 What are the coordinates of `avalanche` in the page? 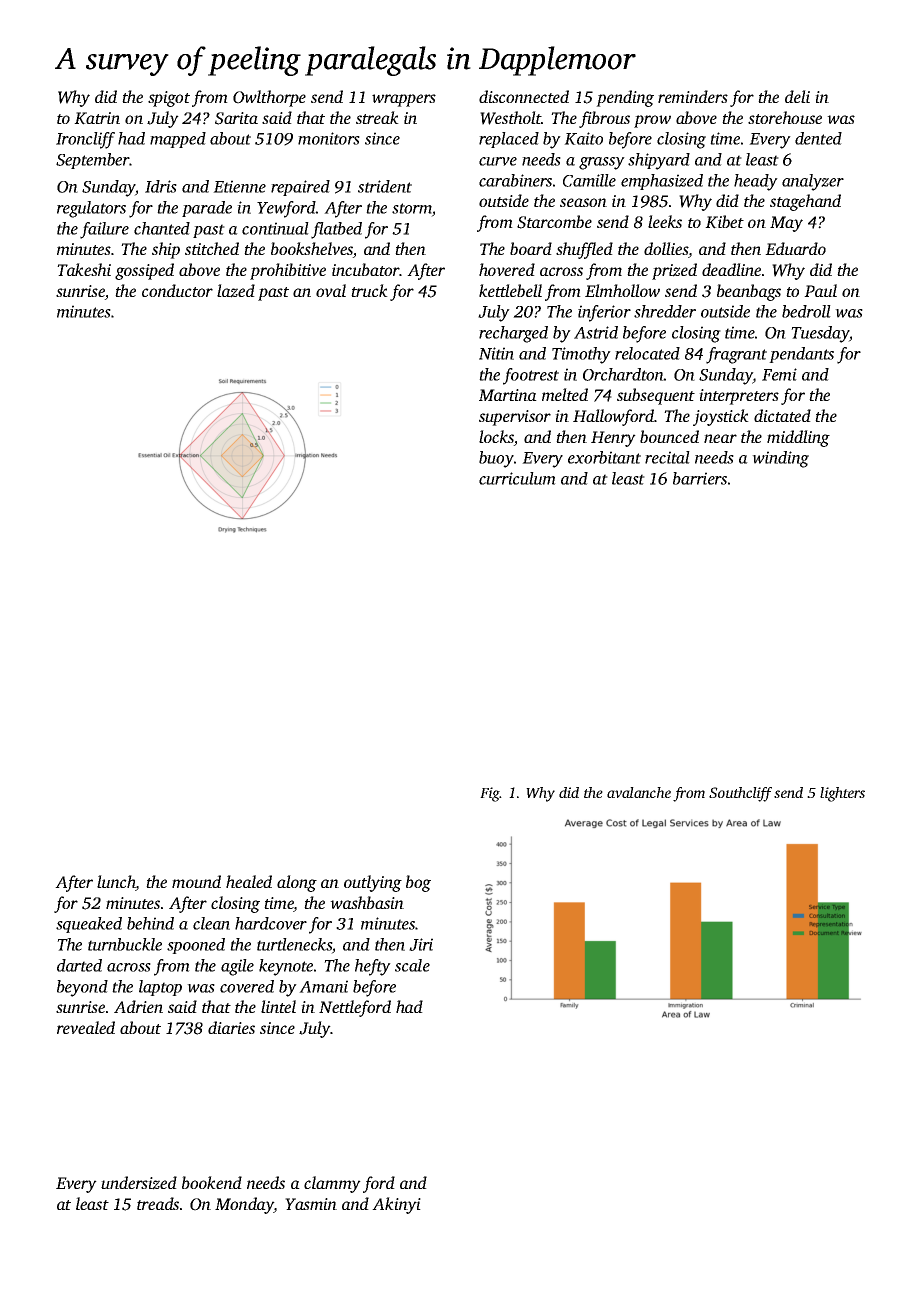 It's located at (639, 792).
